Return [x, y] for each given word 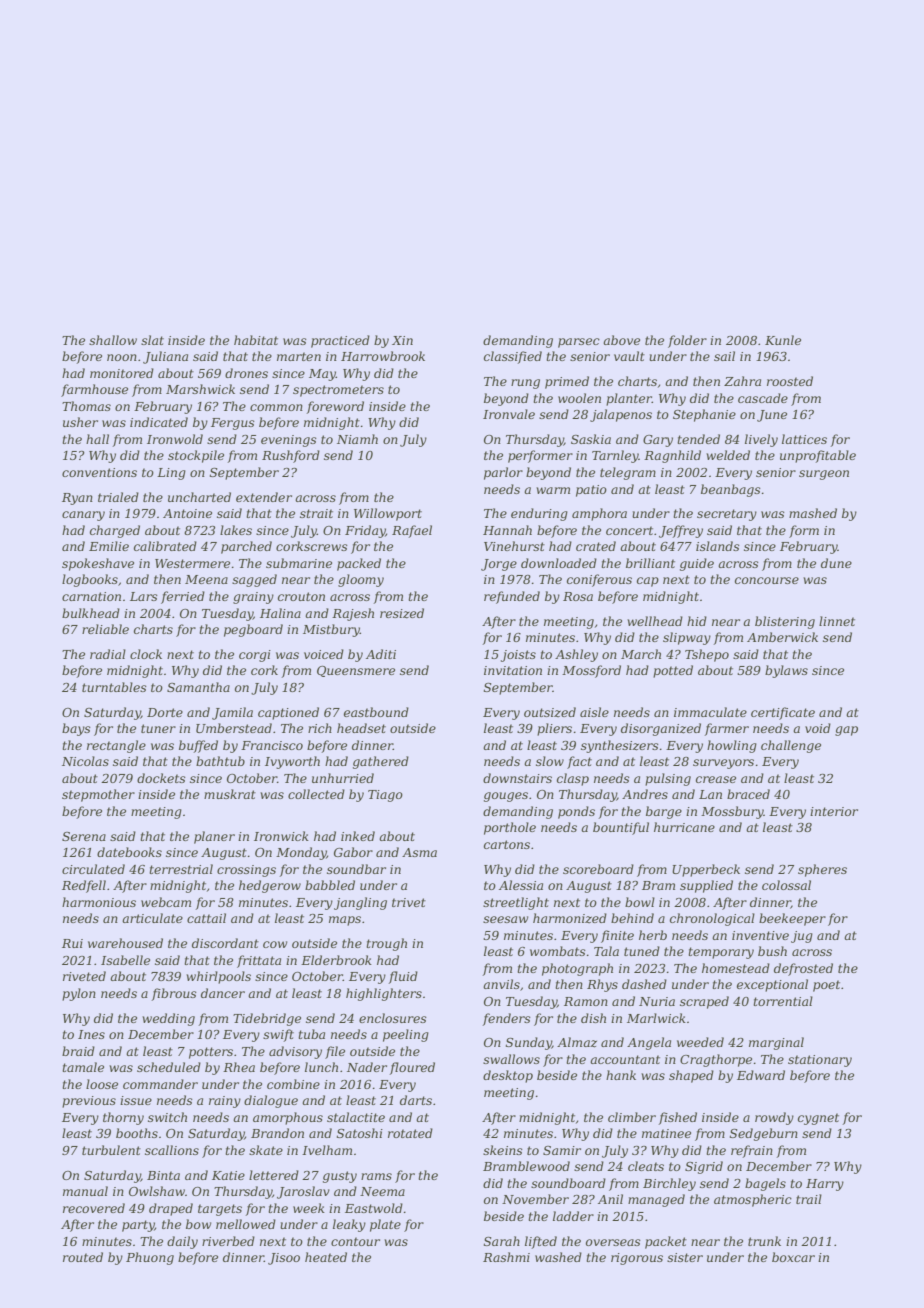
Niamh [357, 439]
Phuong [150, 1258]
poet [826, 986]
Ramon [586, 1001]
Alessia [521, 885]
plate [385, 1225]
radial [108, 654]
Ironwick [281, 836]
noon [122, 357]
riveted [84, 976]
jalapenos [621, 415]
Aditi [381, 654]
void [818, 728]
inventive [760, 935]
